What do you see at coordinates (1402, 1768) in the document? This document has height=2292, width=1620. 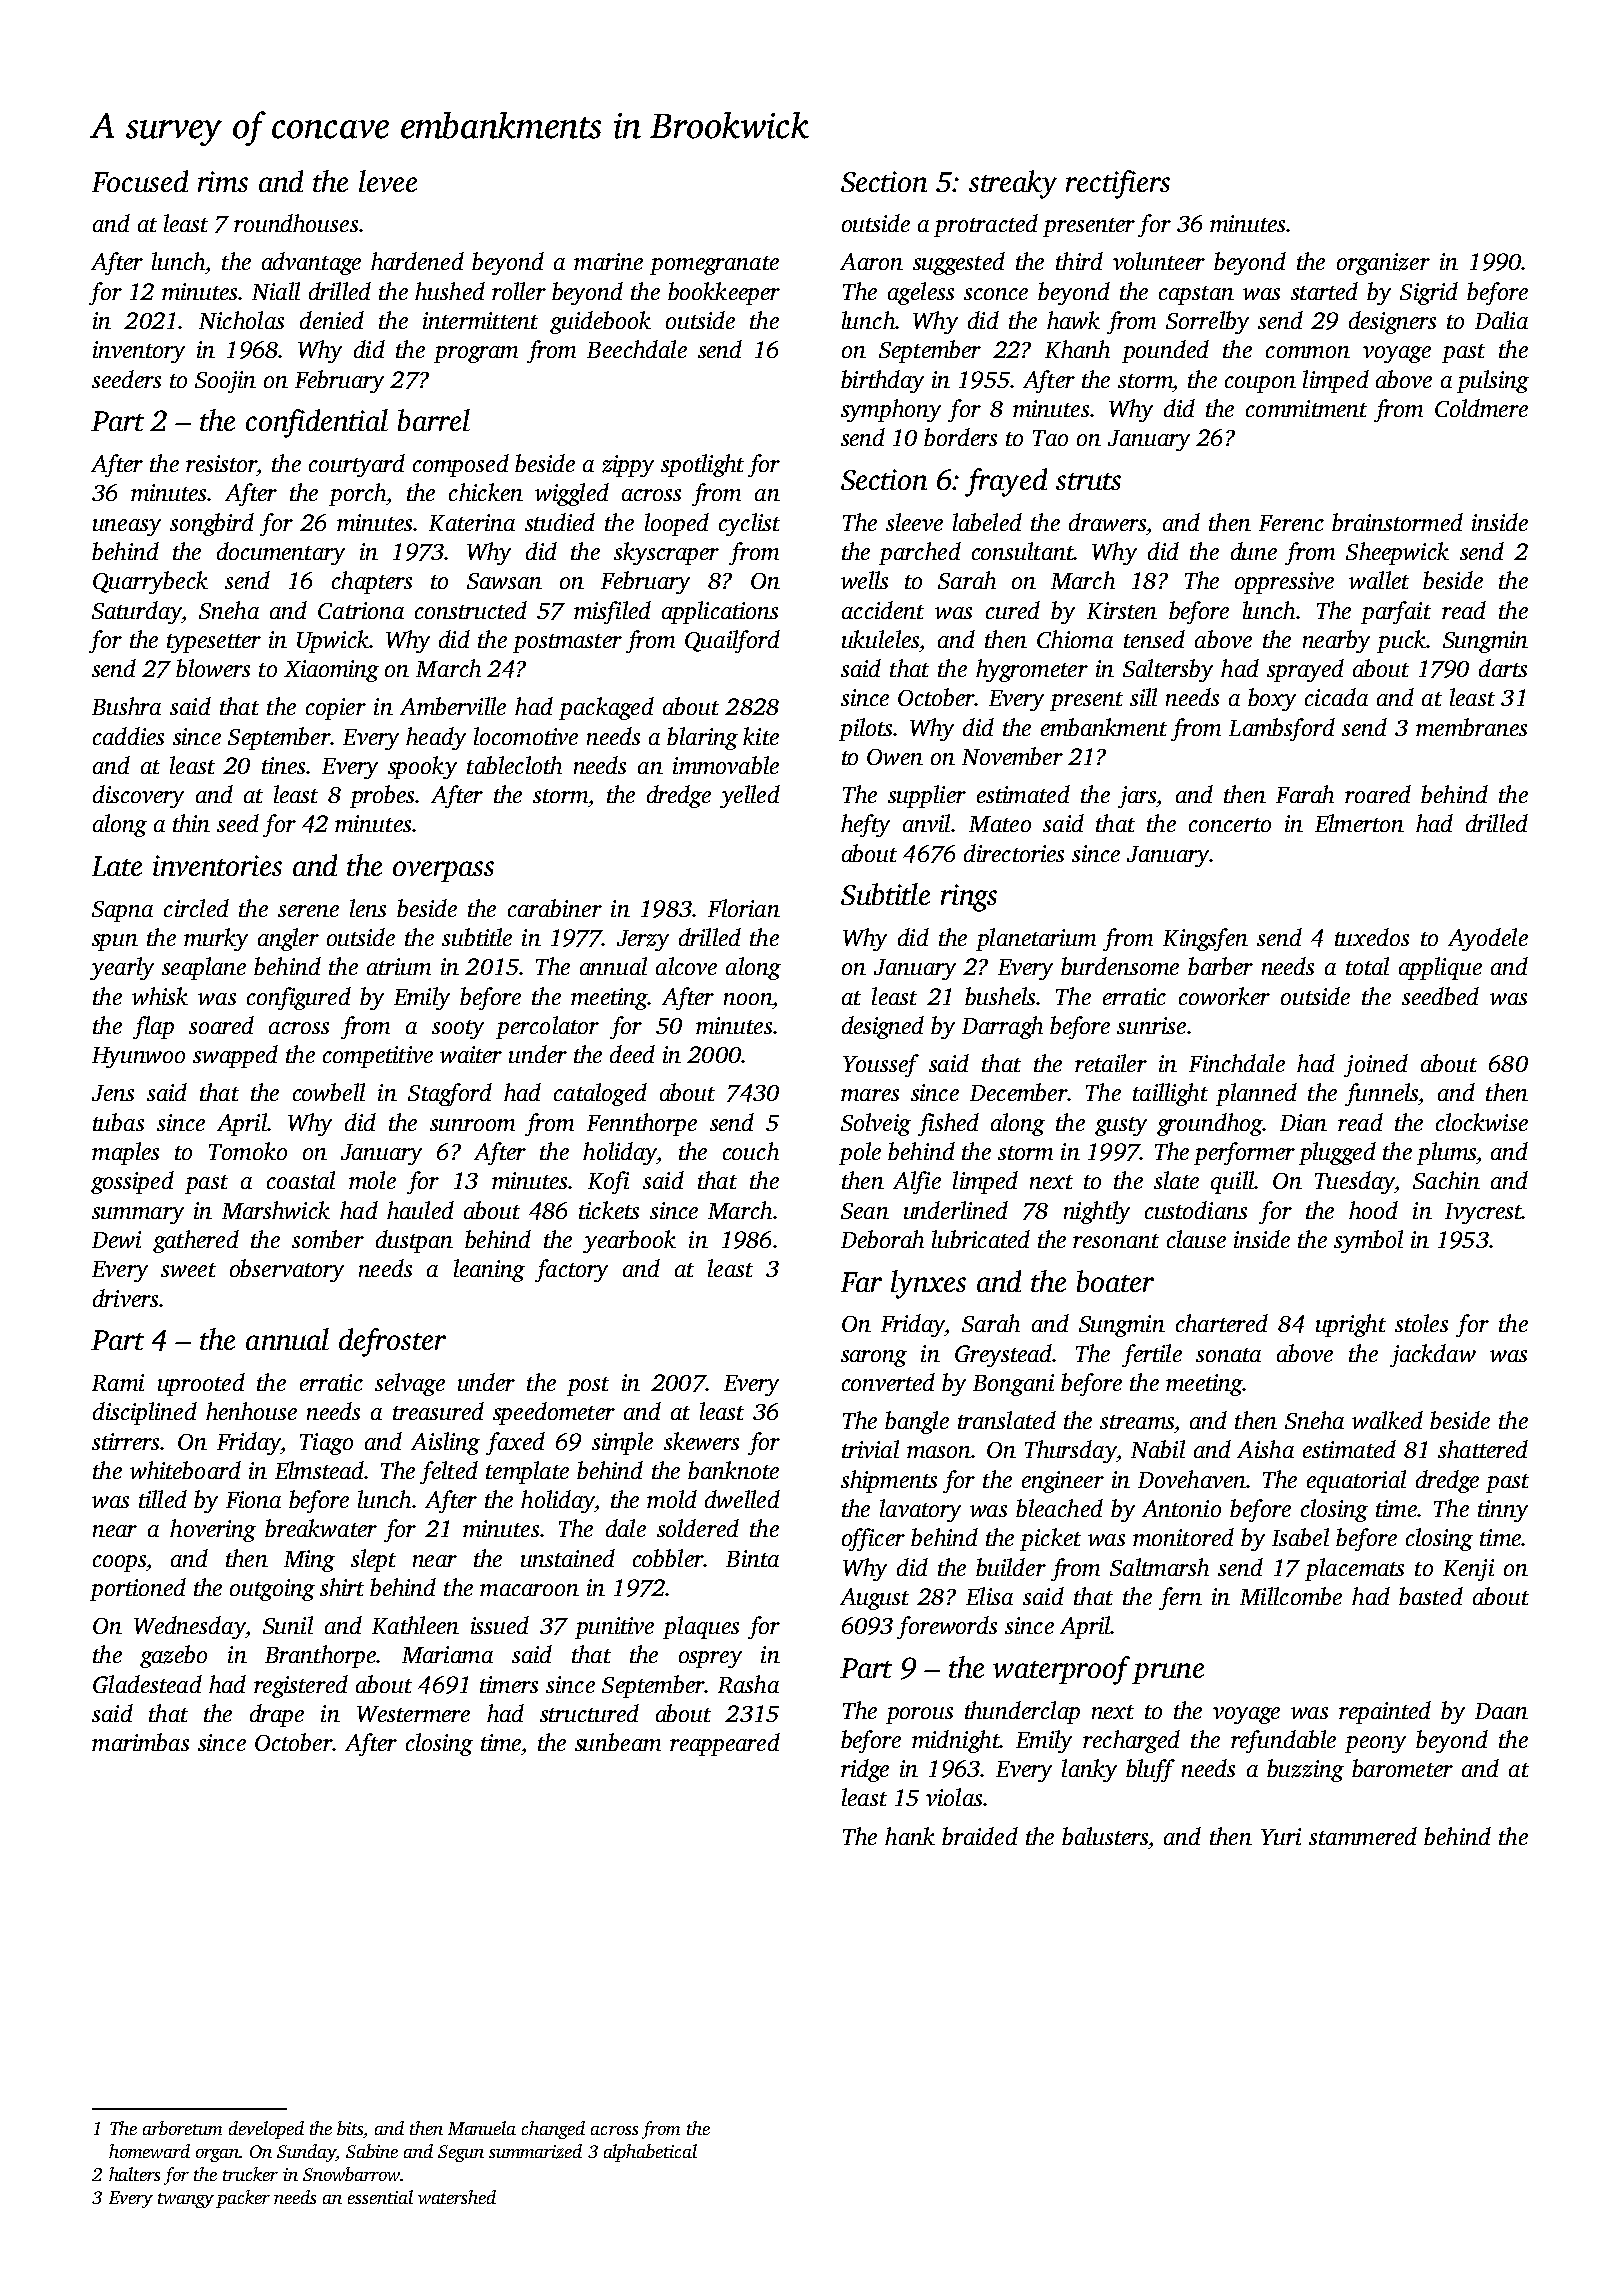 I see `barometer` at bounding box center [1402, 1768].
